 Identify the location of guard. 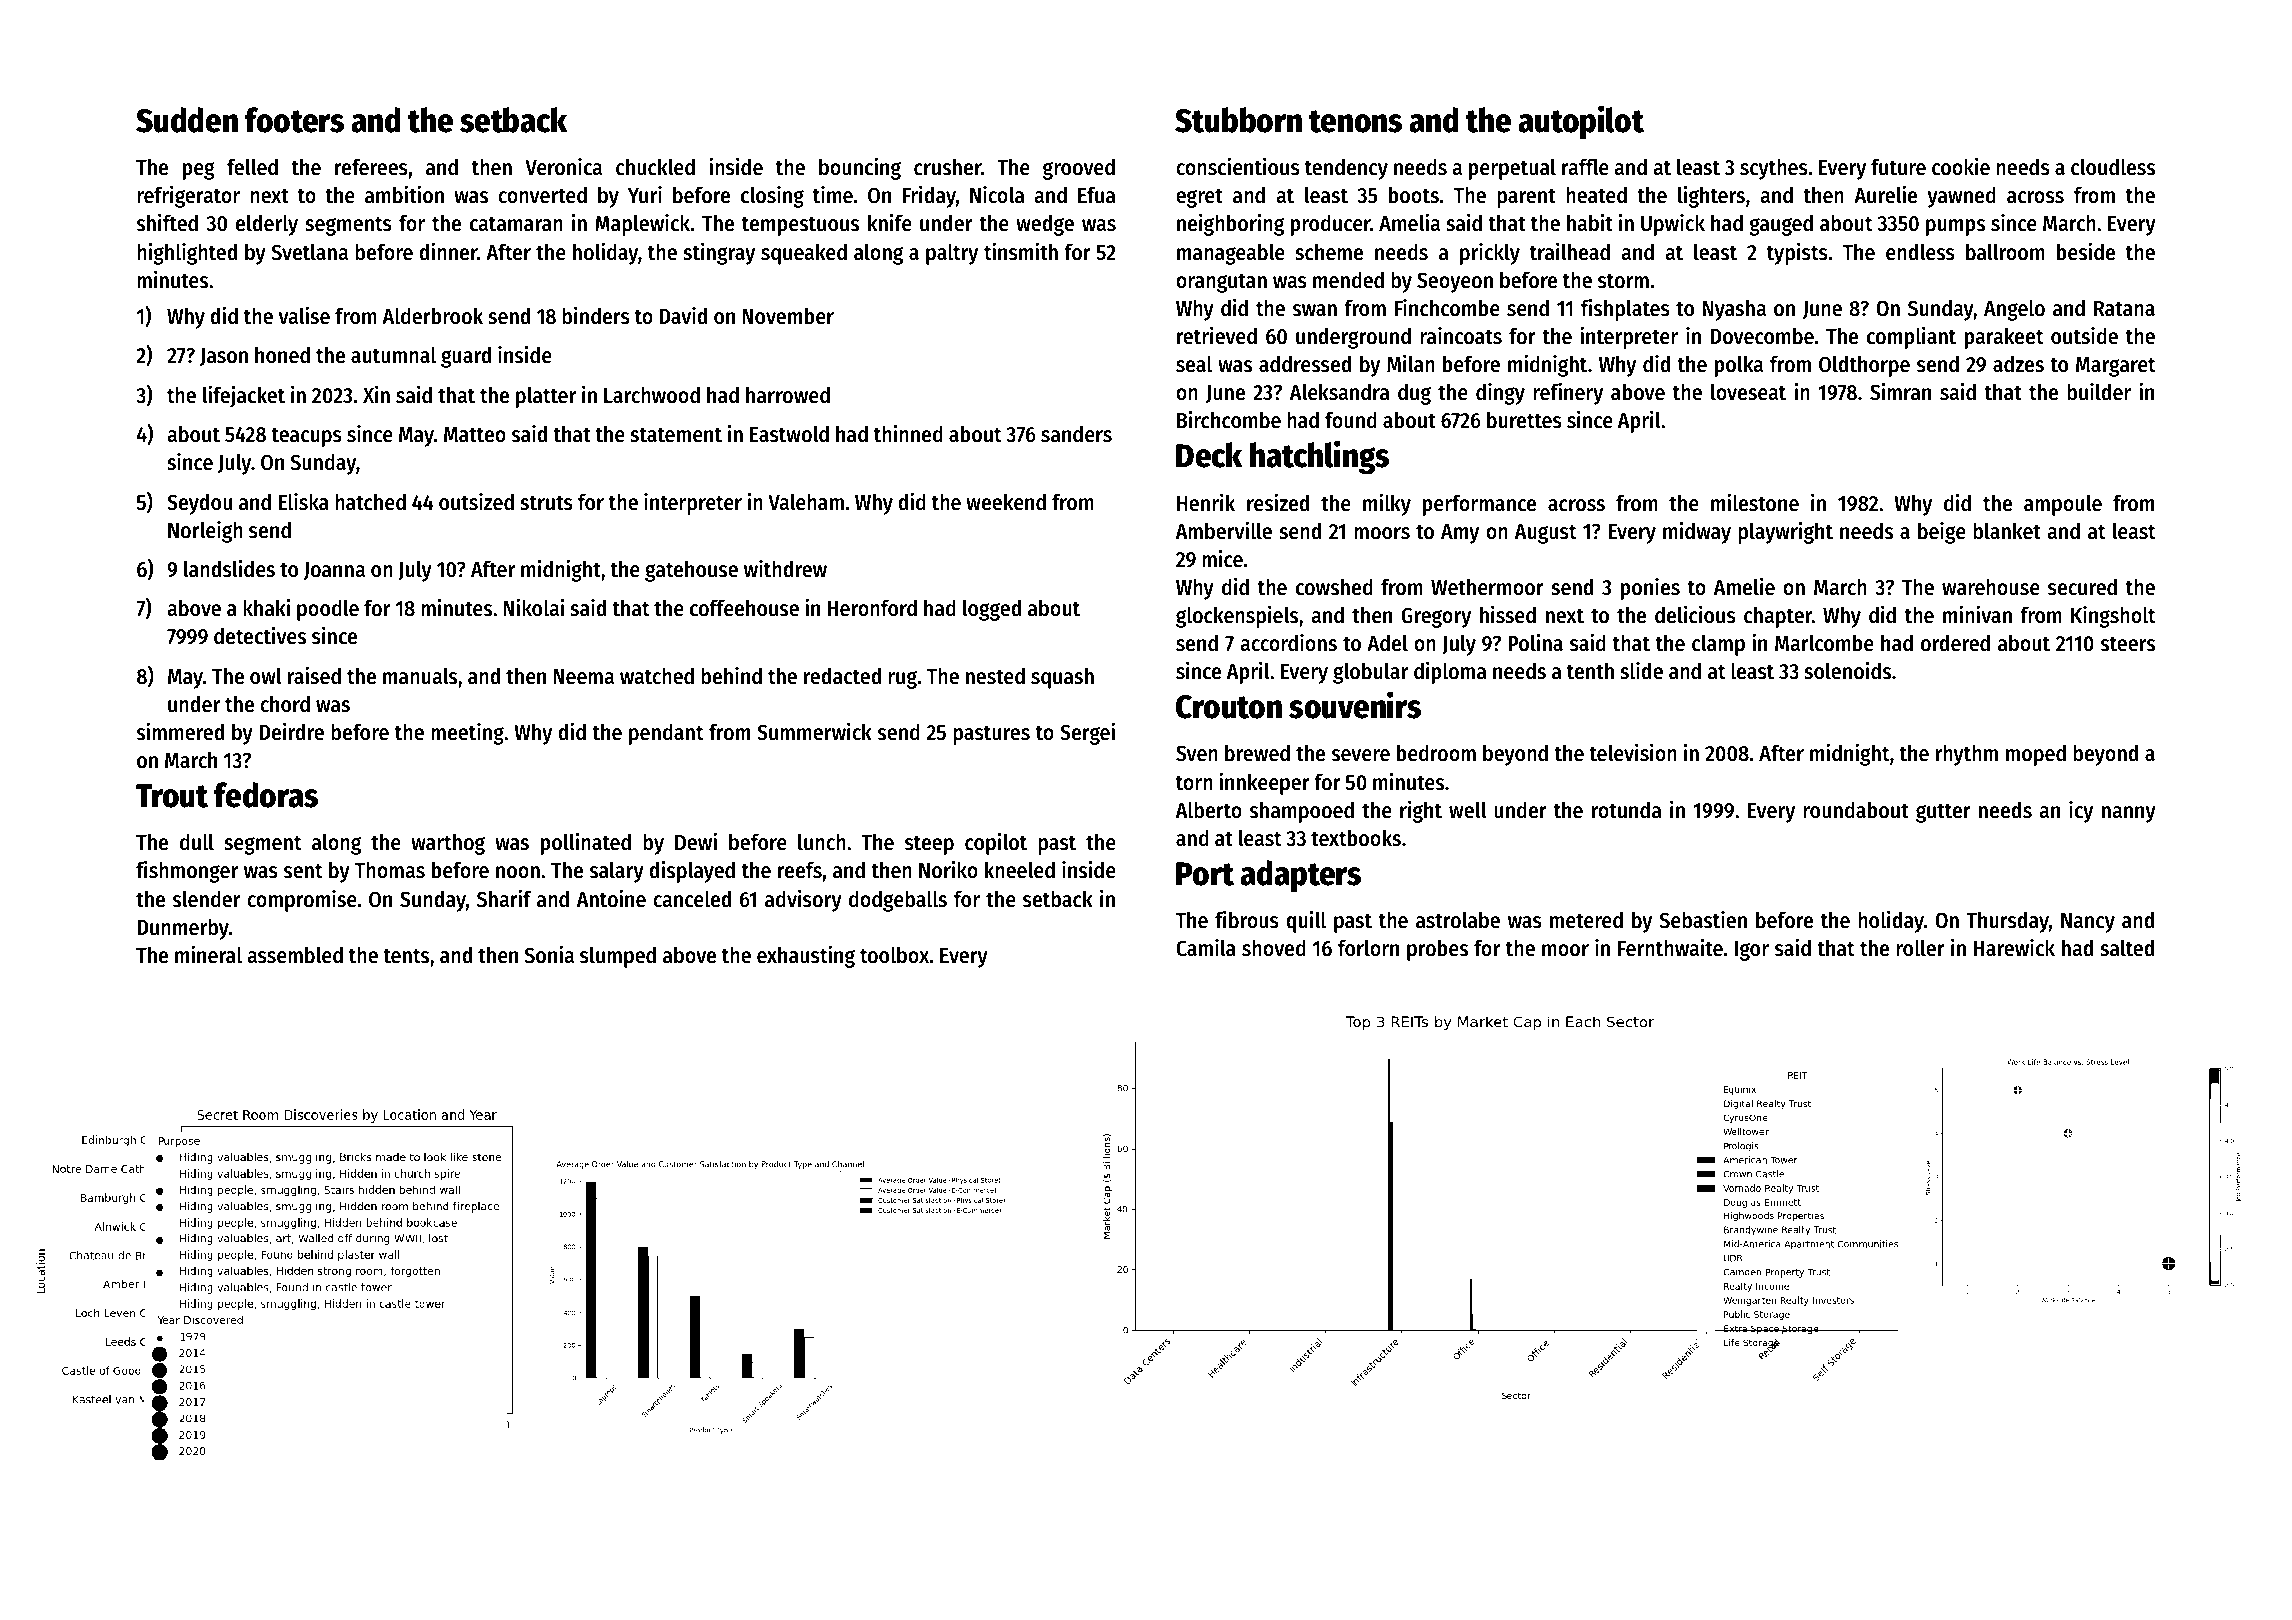
(466, 357).
